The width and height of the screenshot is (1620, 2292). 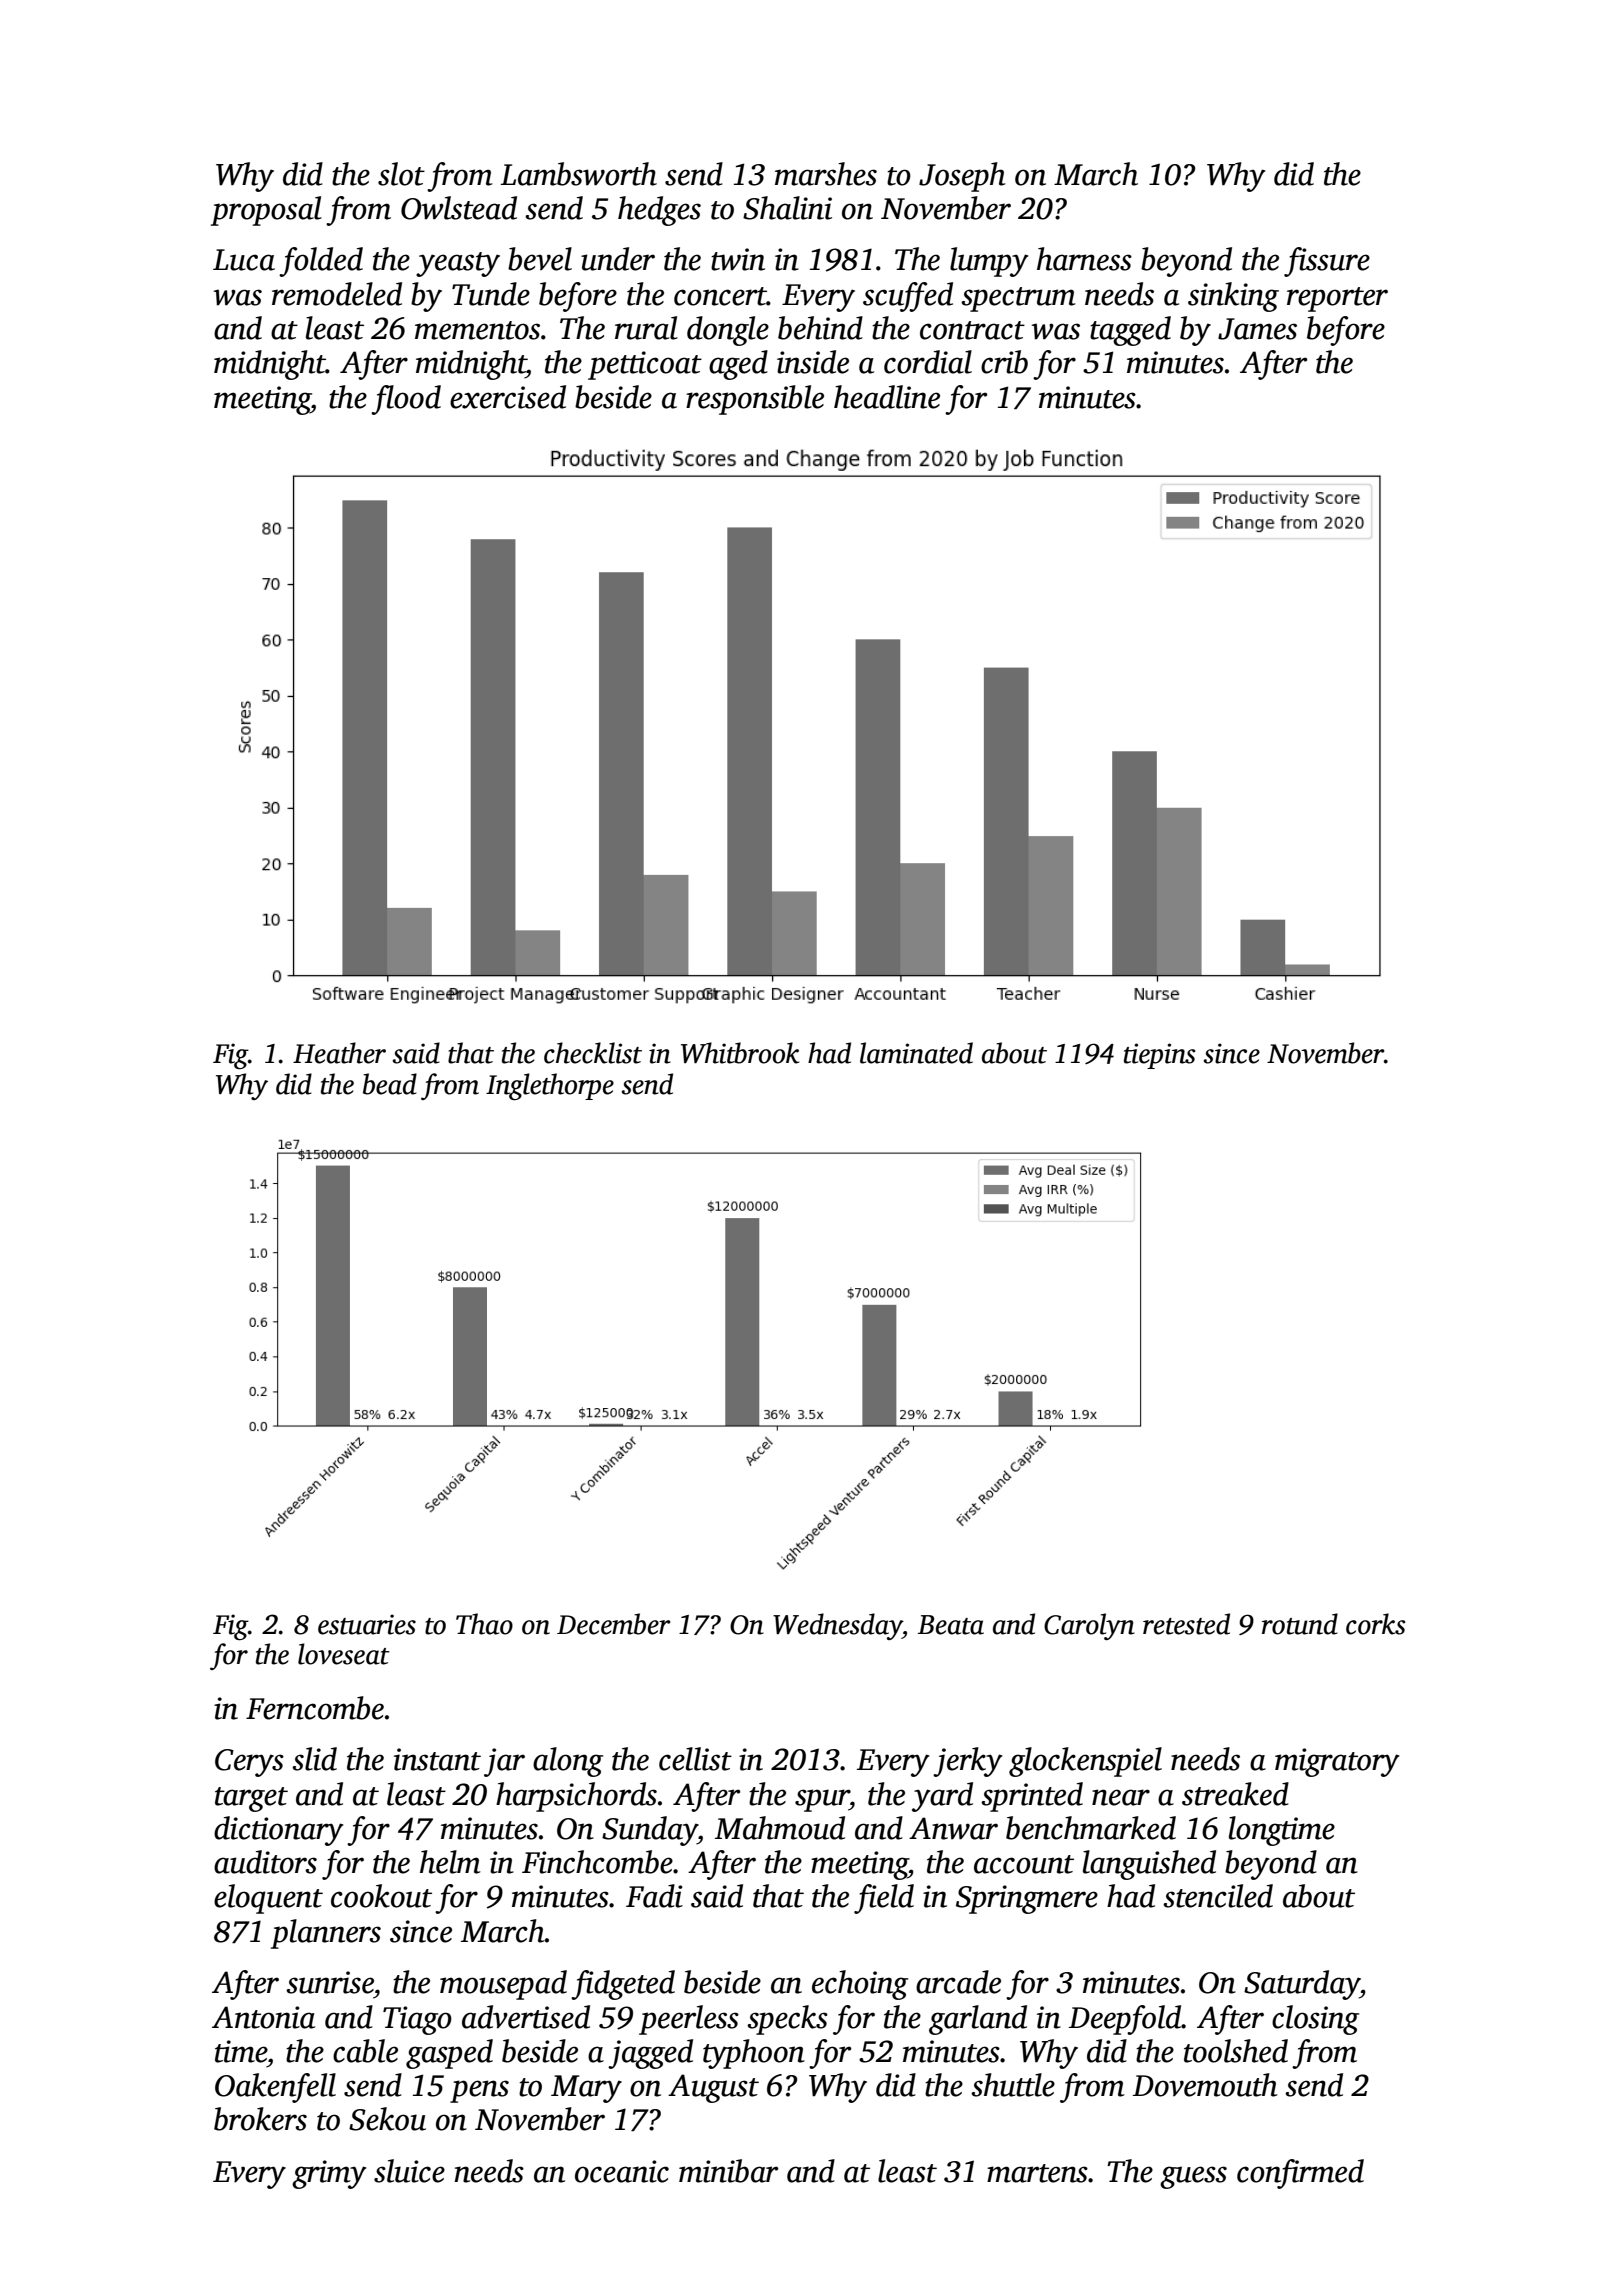 I want to click on typhoon, so click(x=754, y=2054).
